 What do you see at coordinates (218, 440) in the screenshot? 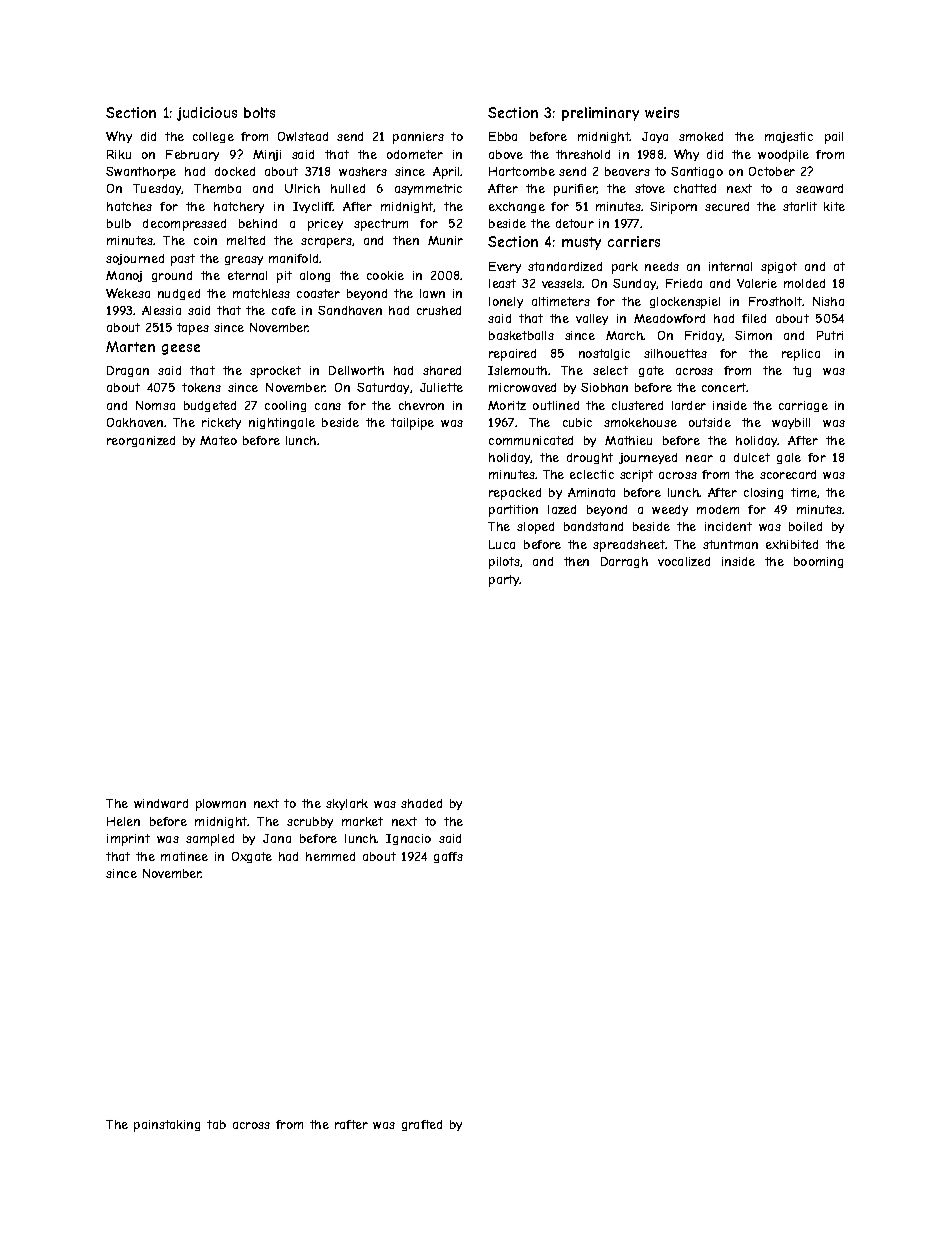
I see `Mateo` at bounding box center [218, 440].
